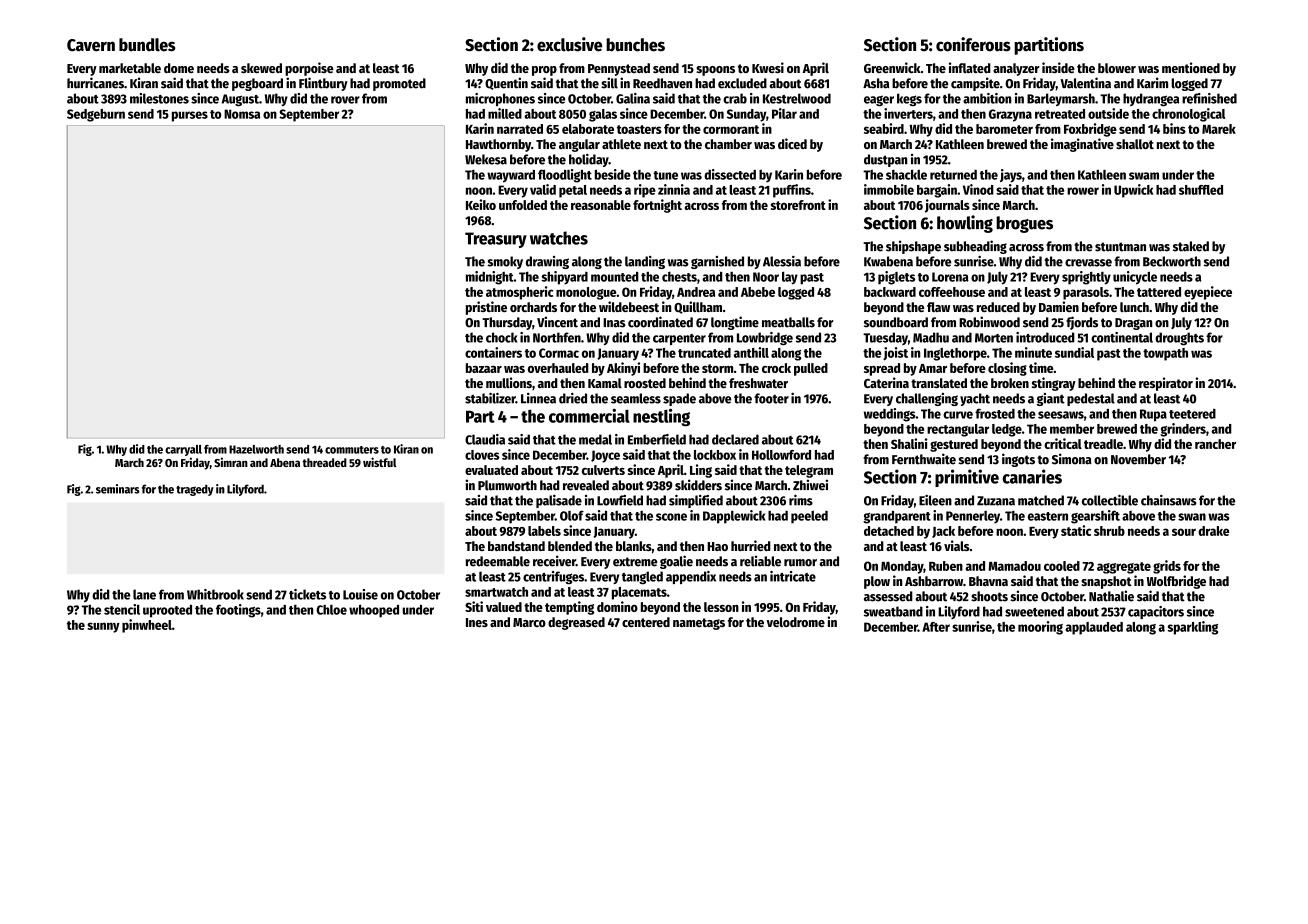  What do you see at coordinates (1082, 145) in the screenshot?
I see `imaginative` at bounding box center [1082, 145].
